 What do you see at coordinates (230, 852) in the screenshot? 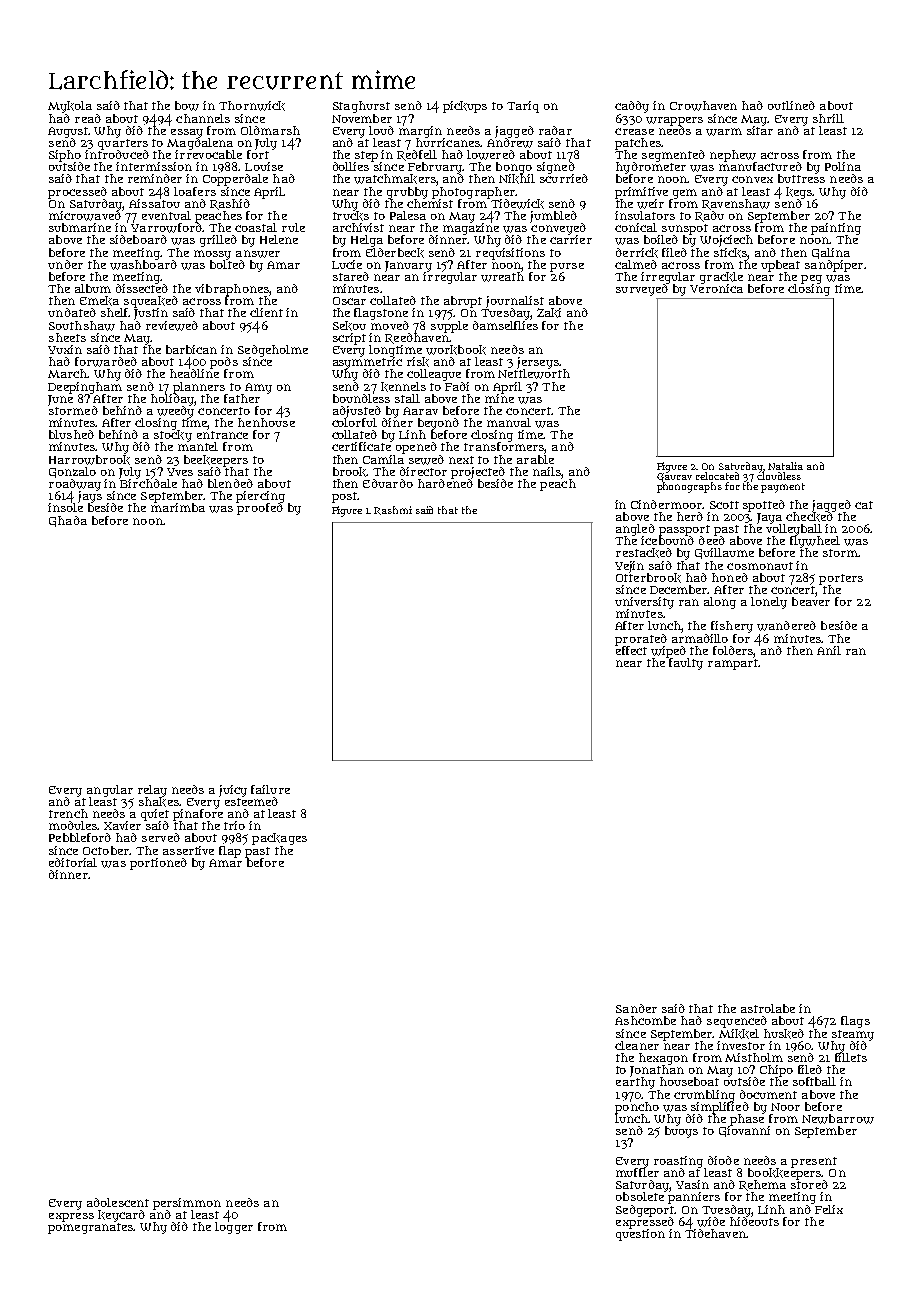
I see `flap` at bounding box center [230, 852].
